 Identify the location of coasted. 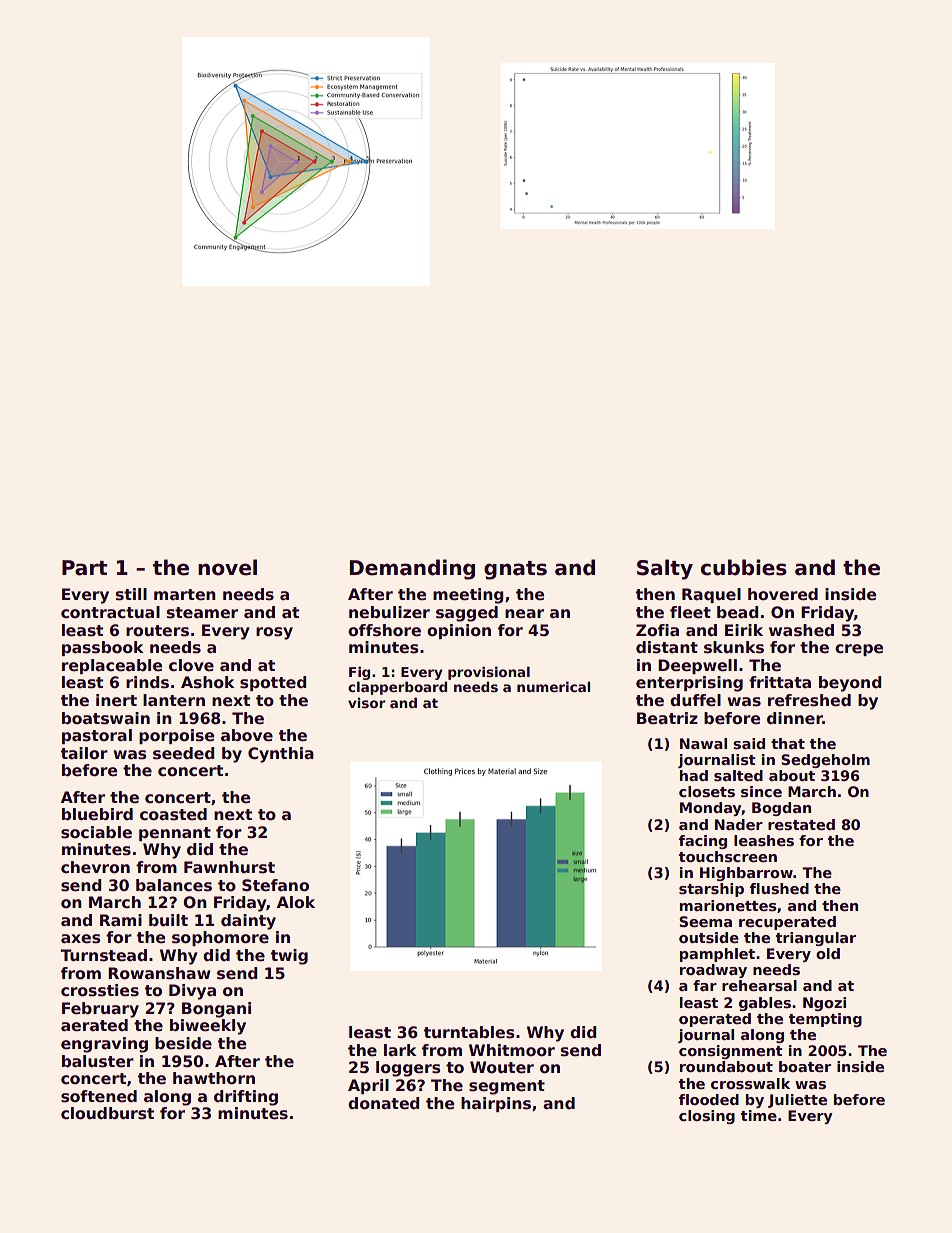
(173, 814).
